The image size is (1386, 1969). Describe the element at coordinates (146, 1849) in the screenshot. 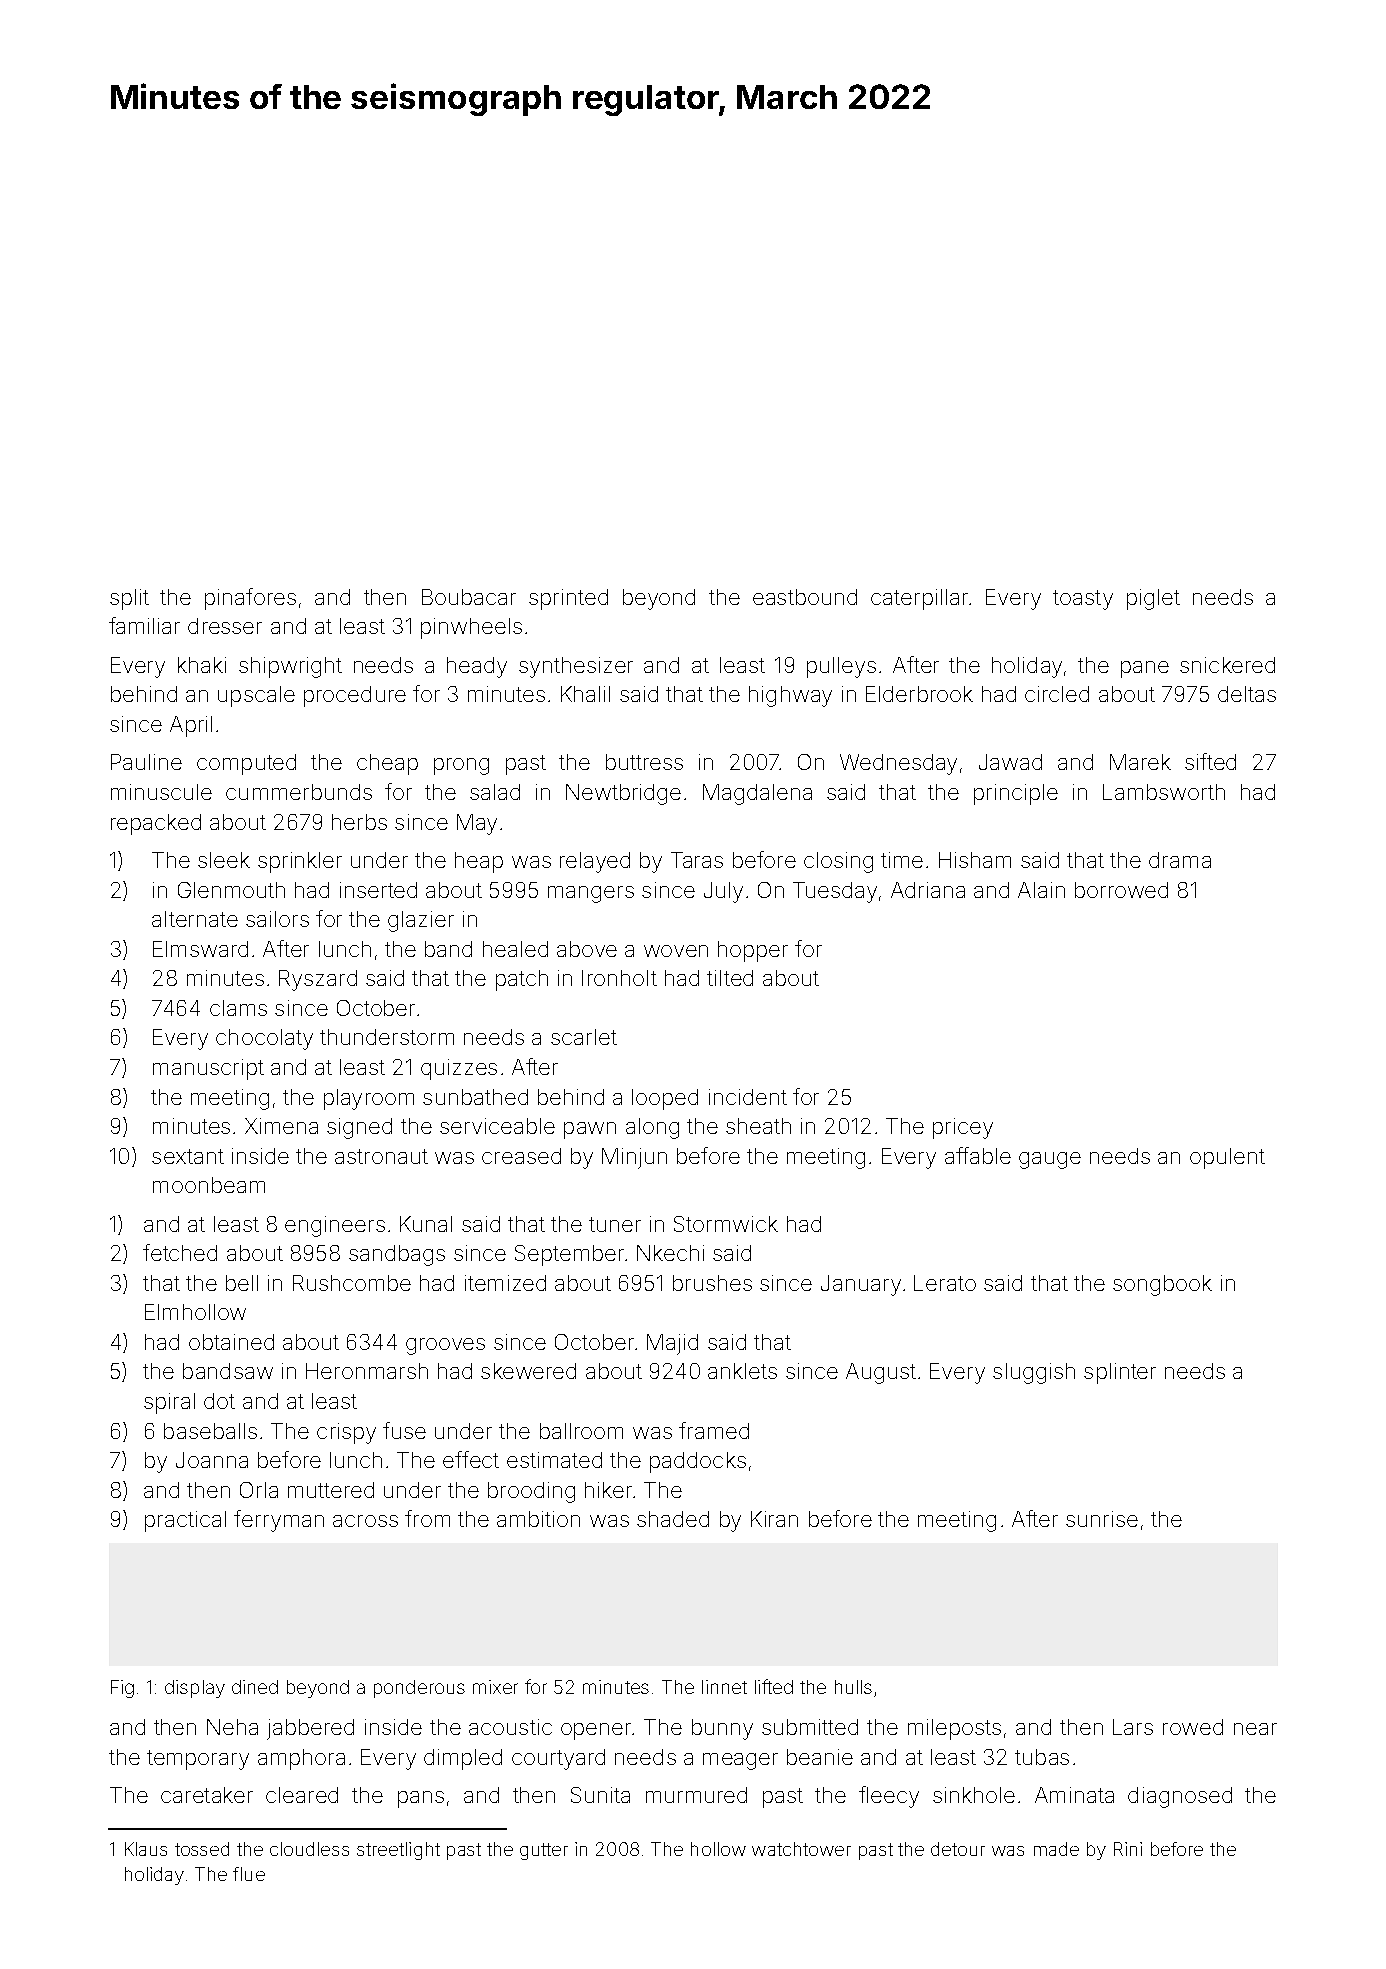

I see `Klaus` at that location.
